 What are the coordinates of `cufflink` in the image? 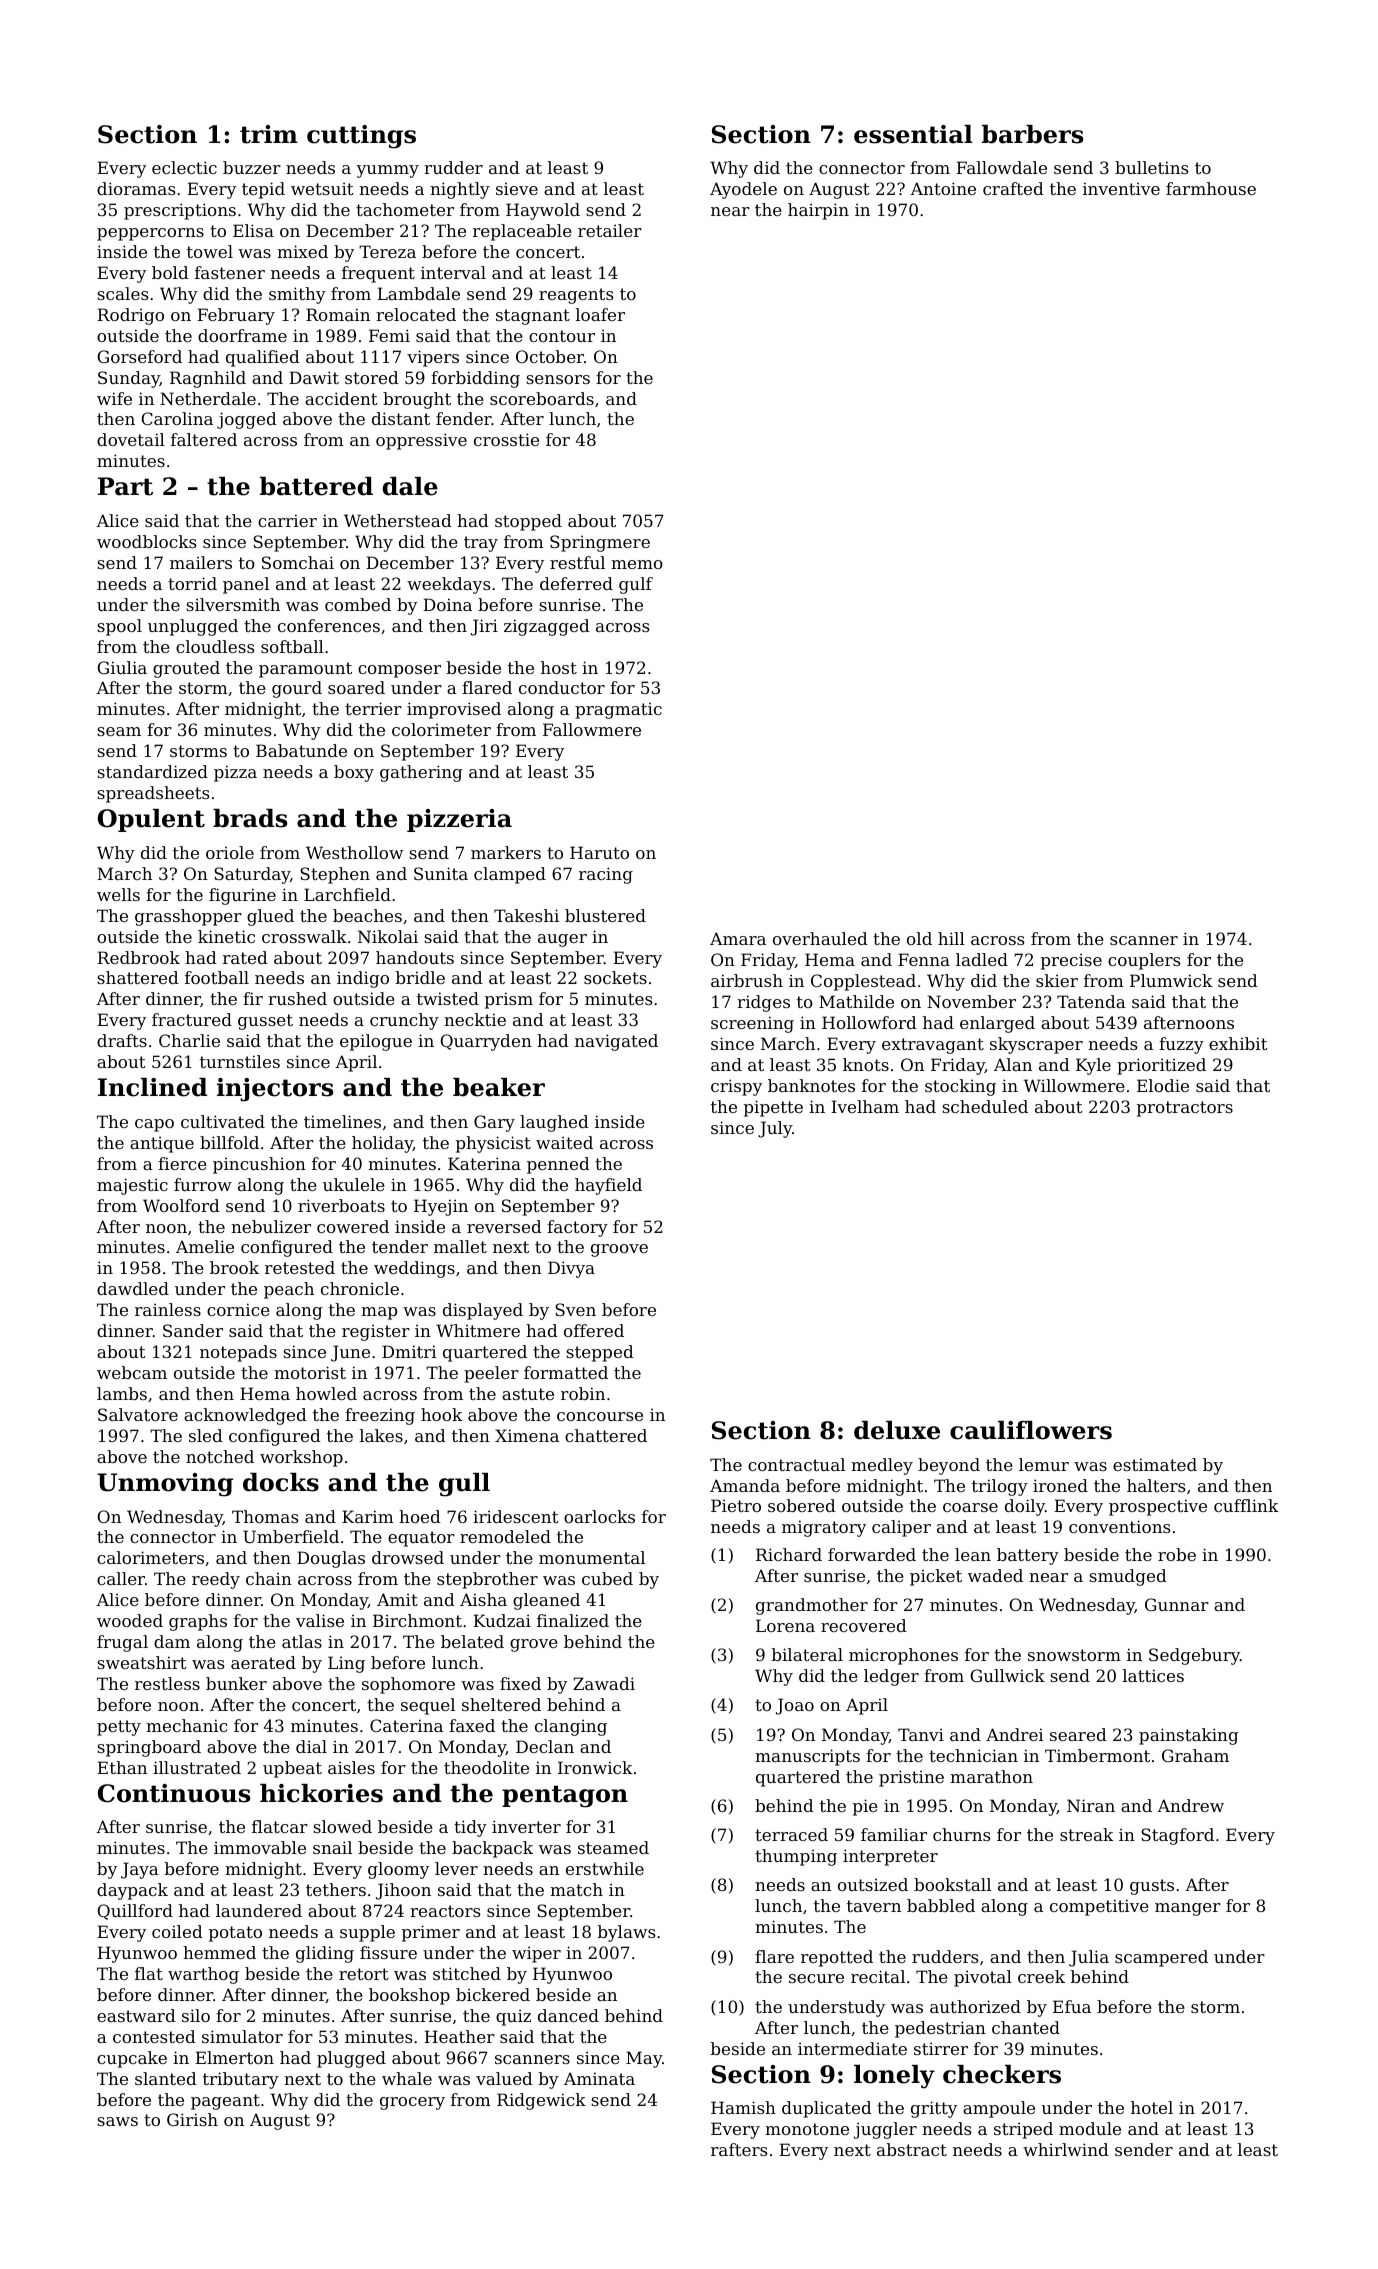 It's located at (1246, 1505).
